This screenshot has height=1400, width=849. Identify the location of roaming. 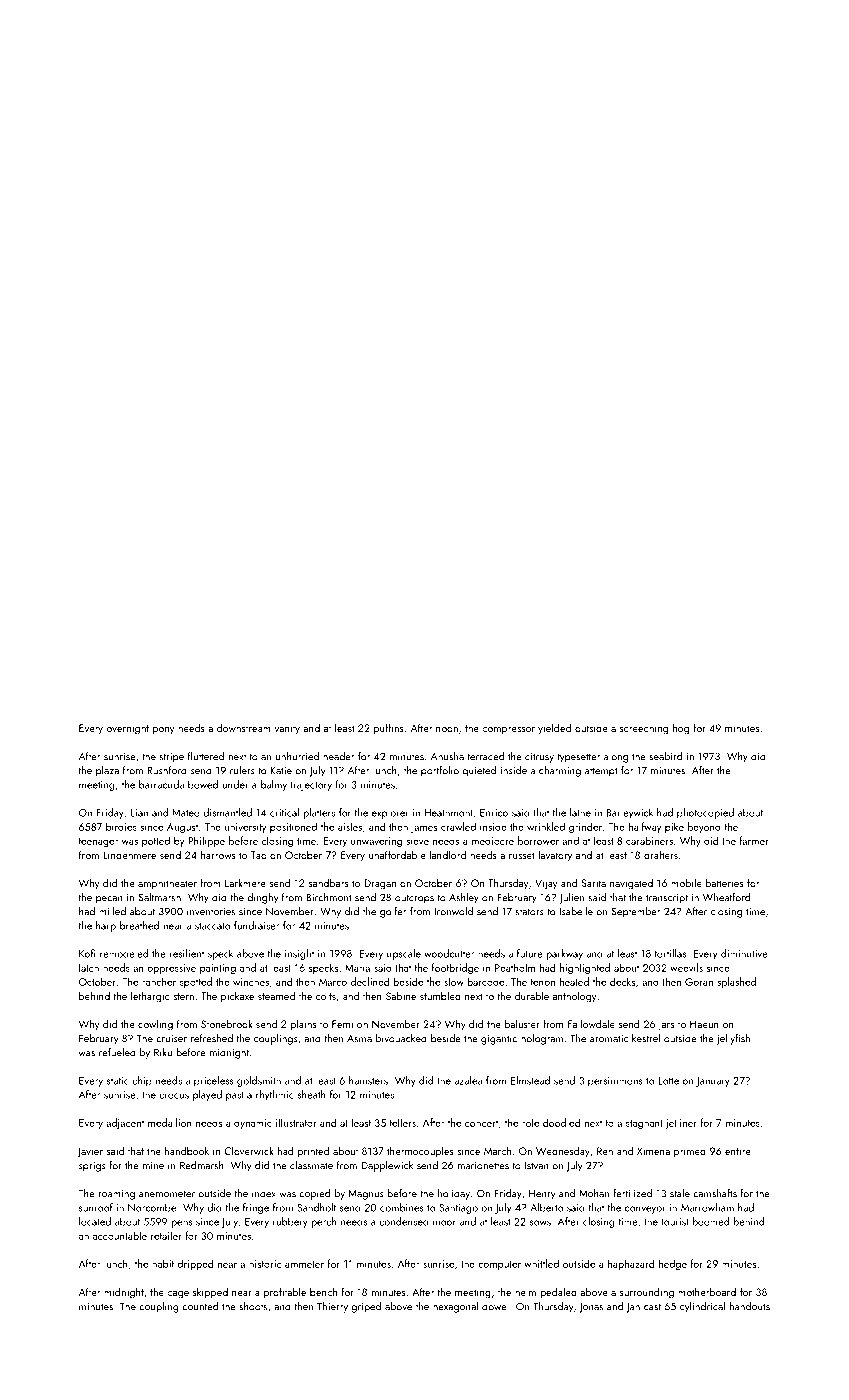
(117, 1195).
